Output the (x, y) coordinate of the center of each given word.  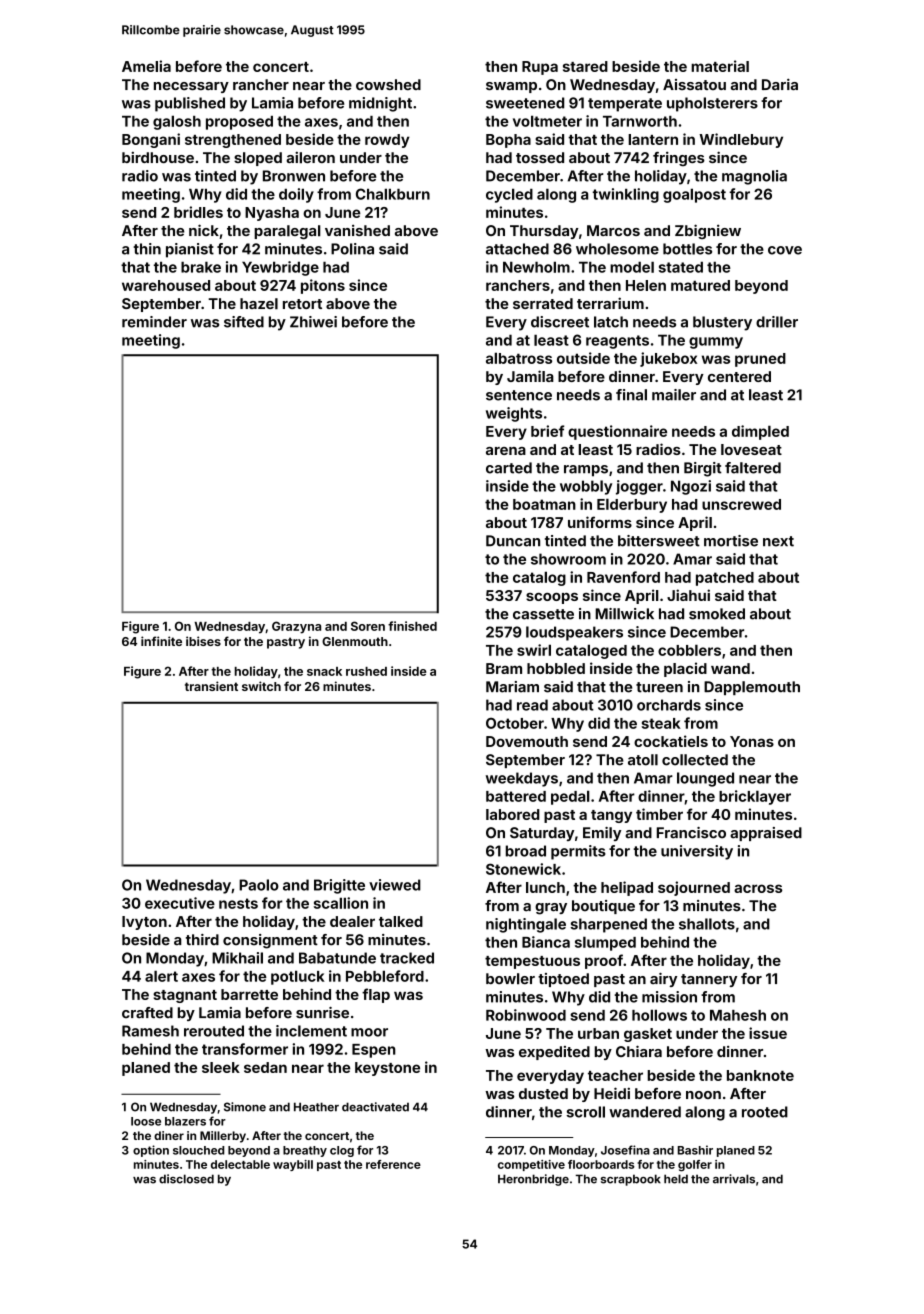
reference (393, 1164)
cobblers (689, 650)
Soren (368, 626)
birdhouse (158, 157)
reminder (154, 322)
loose (146, 1121)
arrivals (734, 1179)
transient (211, 686)
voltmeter (547, 121)
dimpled (760, 432)
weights (514, 414)
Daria (780, 84)
